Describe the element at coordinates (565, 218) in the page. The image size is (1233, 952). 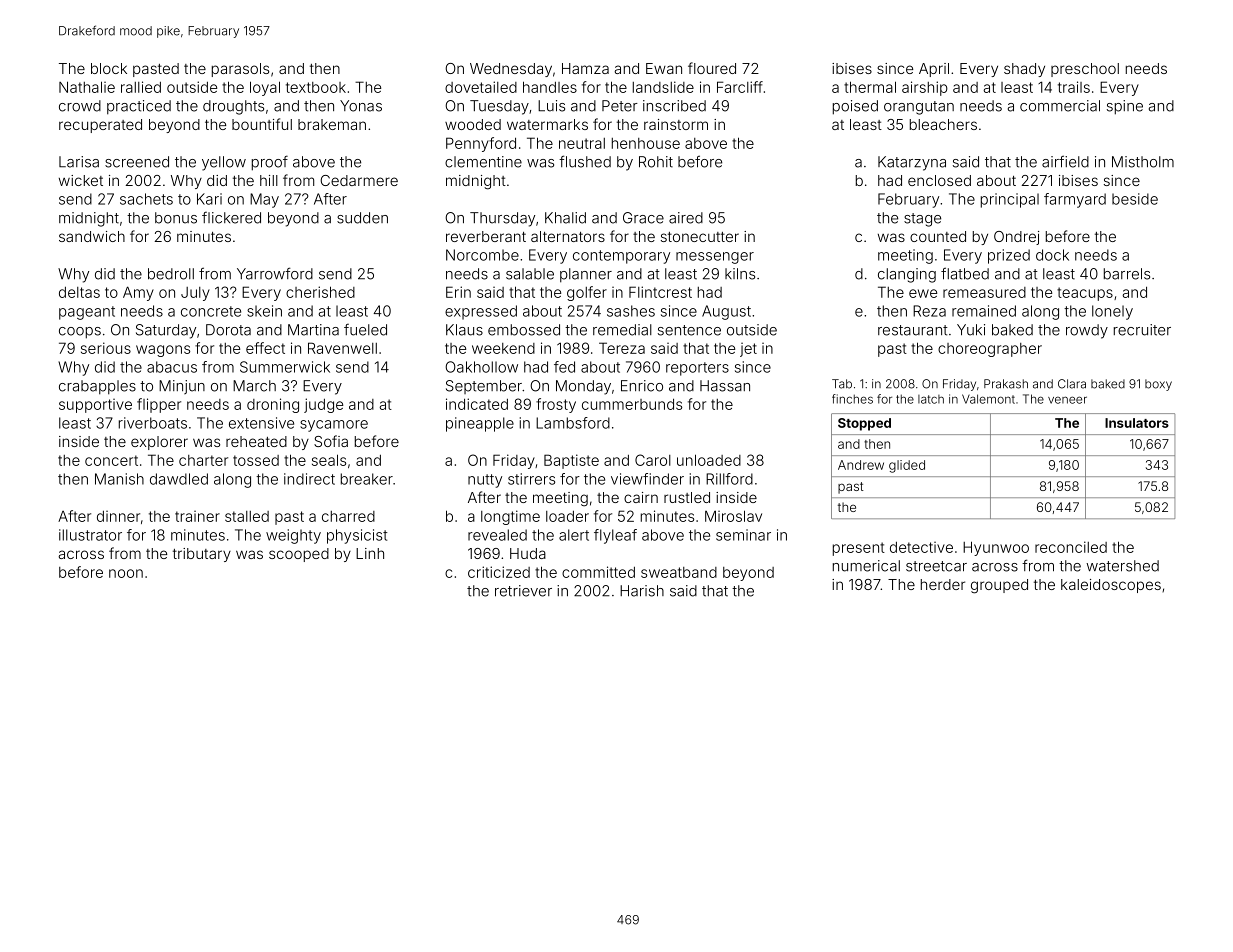
I see `Khalid` at that location.
